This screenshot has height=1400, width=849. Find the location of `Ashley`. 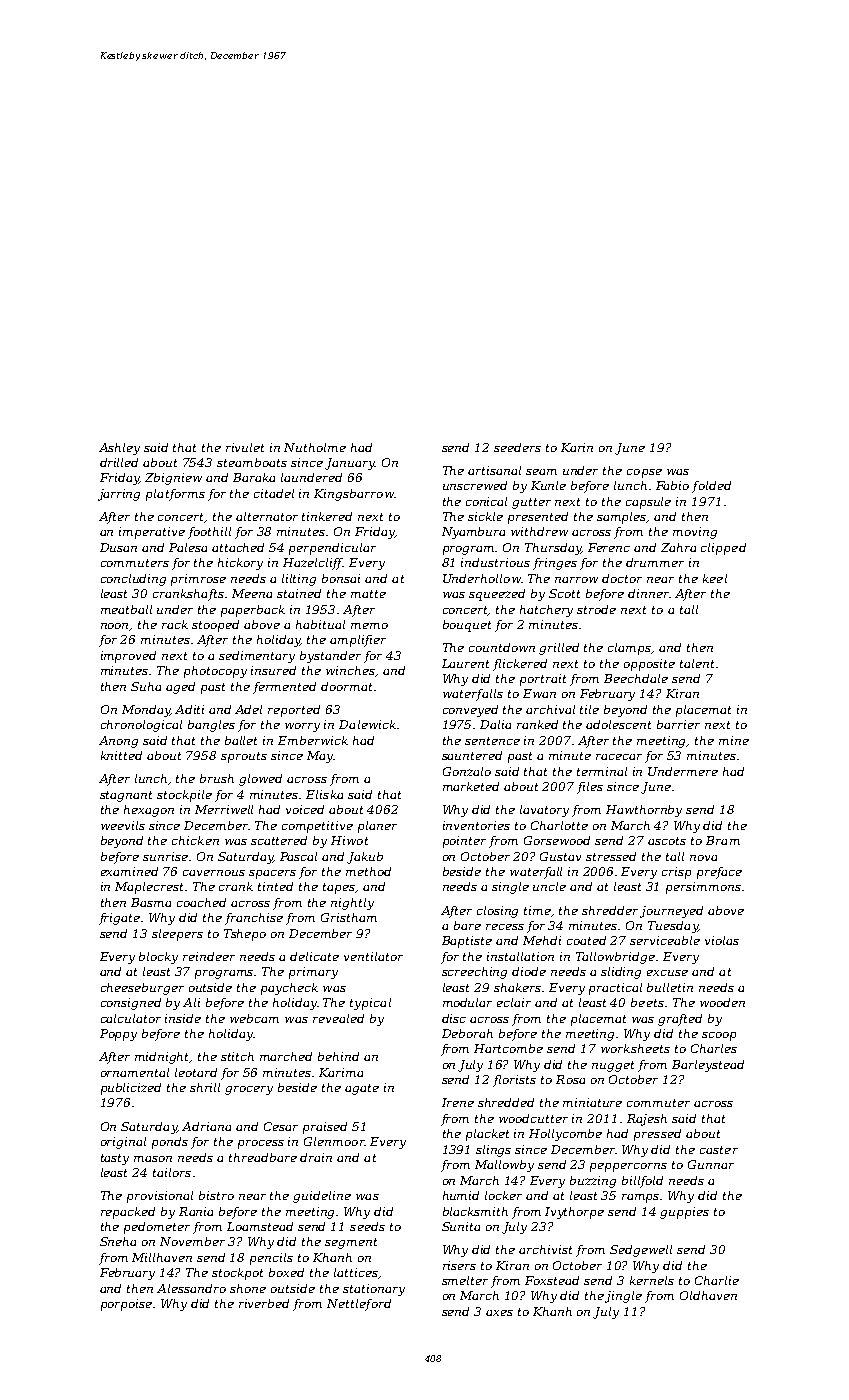

Ashley is located at coordinates (119, 449).
